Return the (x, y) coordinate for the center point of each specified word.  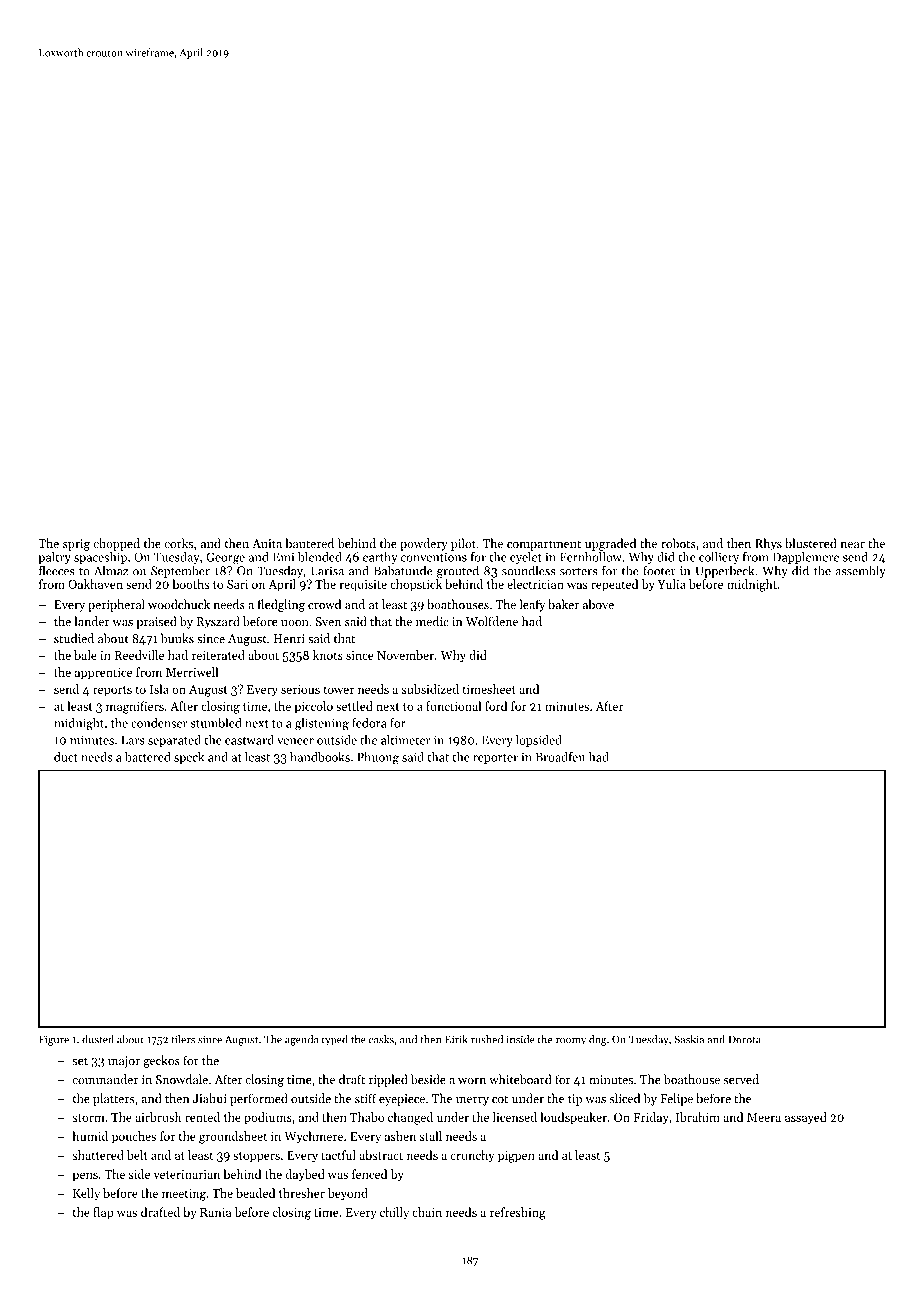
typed (335, 1040)
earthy (380, 558)
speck (189, 758)
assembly (860, 571)
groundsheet (233, 1137)
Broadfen (560, 757)
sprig (76, 545)
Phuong (378, 758)
